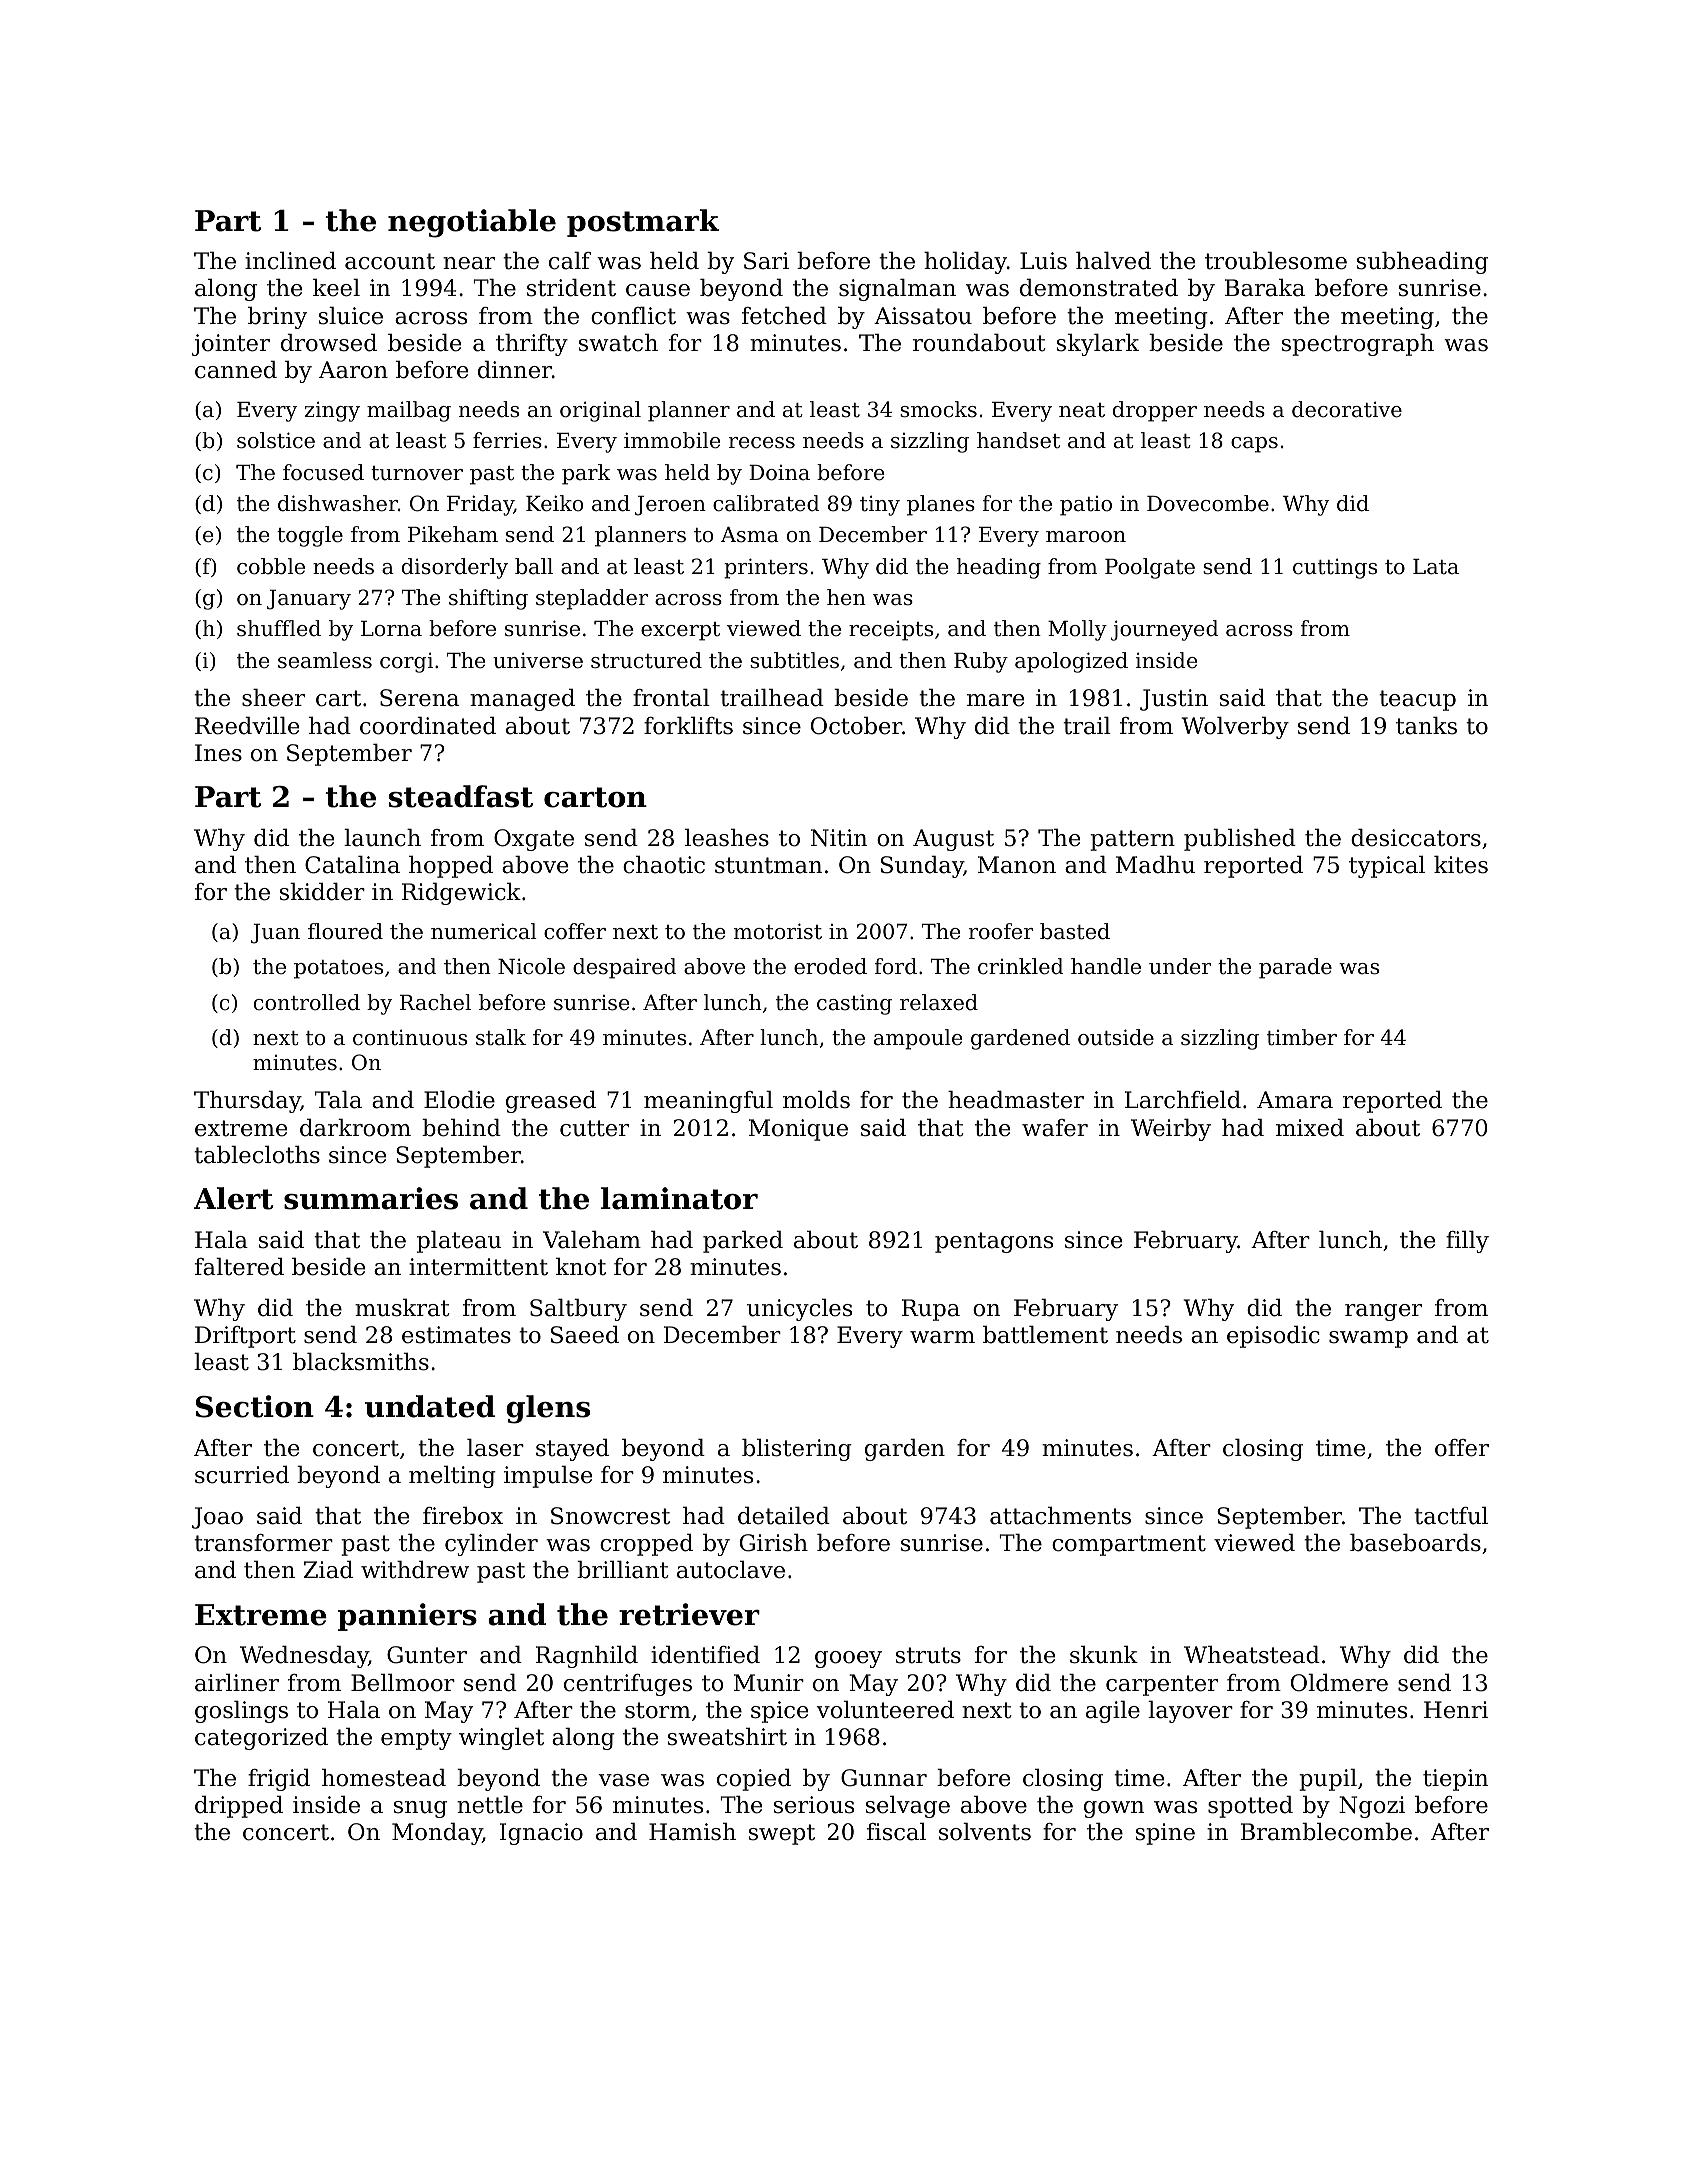 This image has height=2178, width=1683. Describe the element at coordinates (1017, 865) in the image. I see `Manon` at that location.
